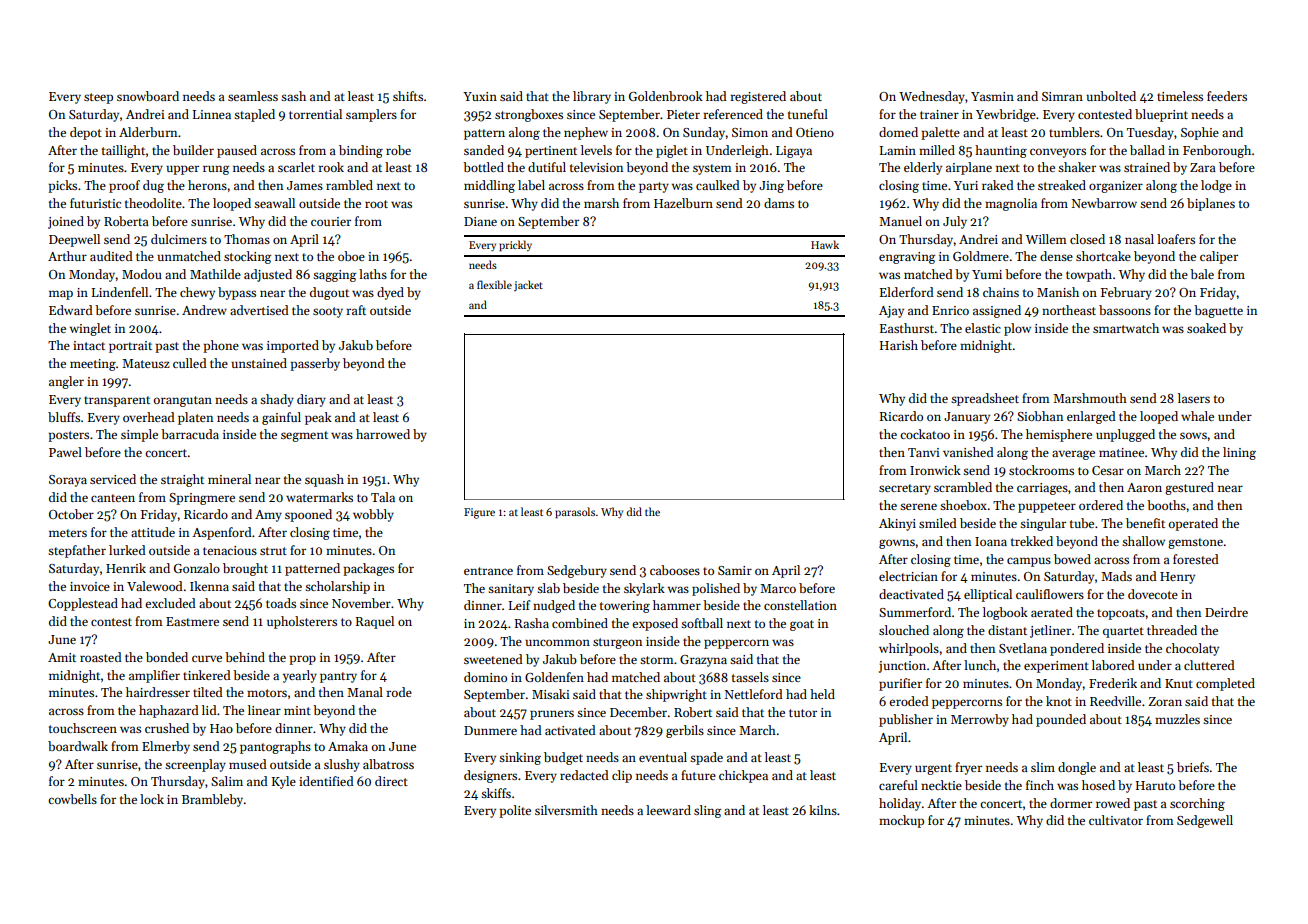 This image has width=1308, height=924. I want to click on campus, so click(1029, 562).
